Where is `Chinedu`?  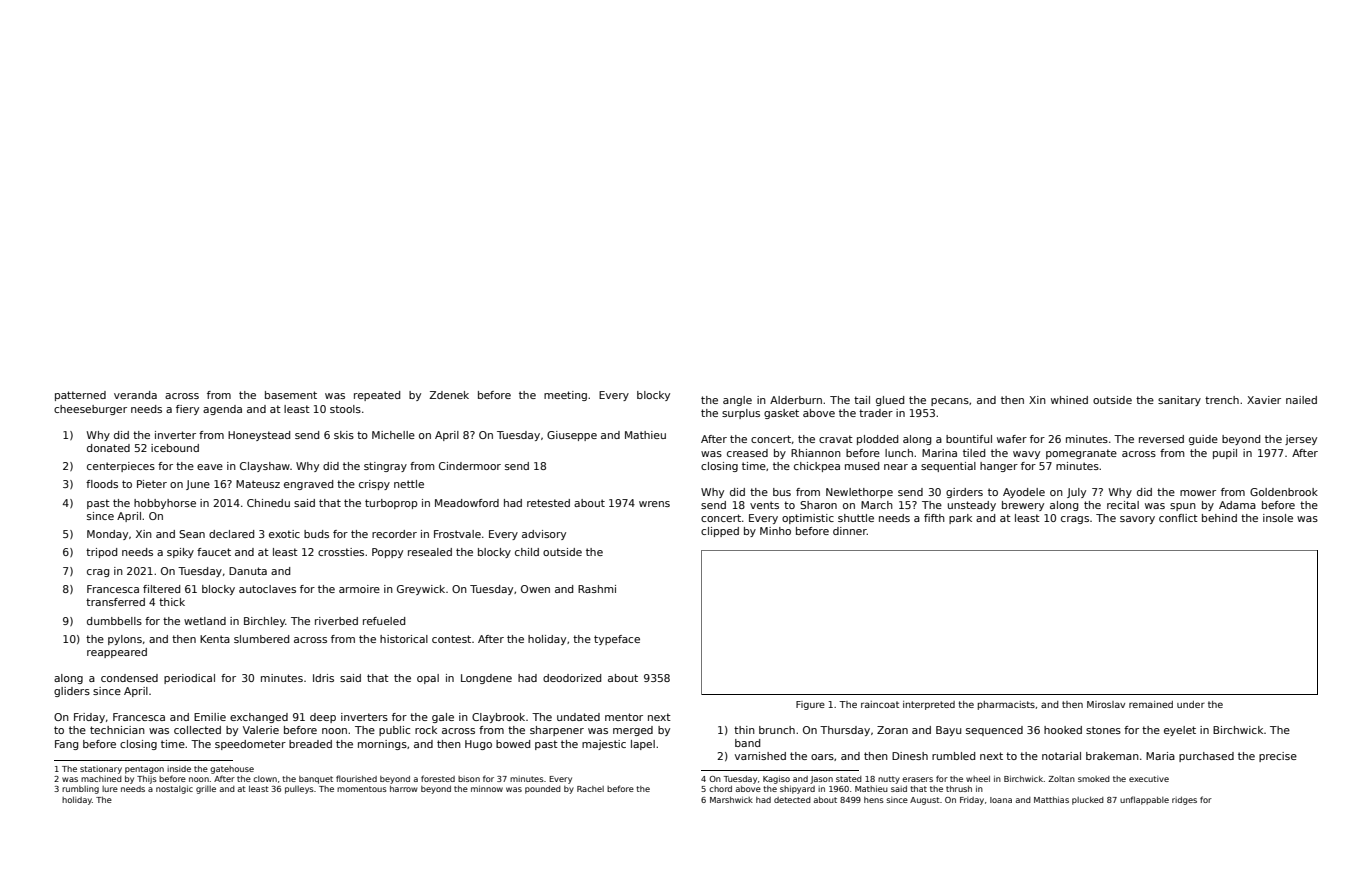 Chinedu is located at coordinates (268, 503).
